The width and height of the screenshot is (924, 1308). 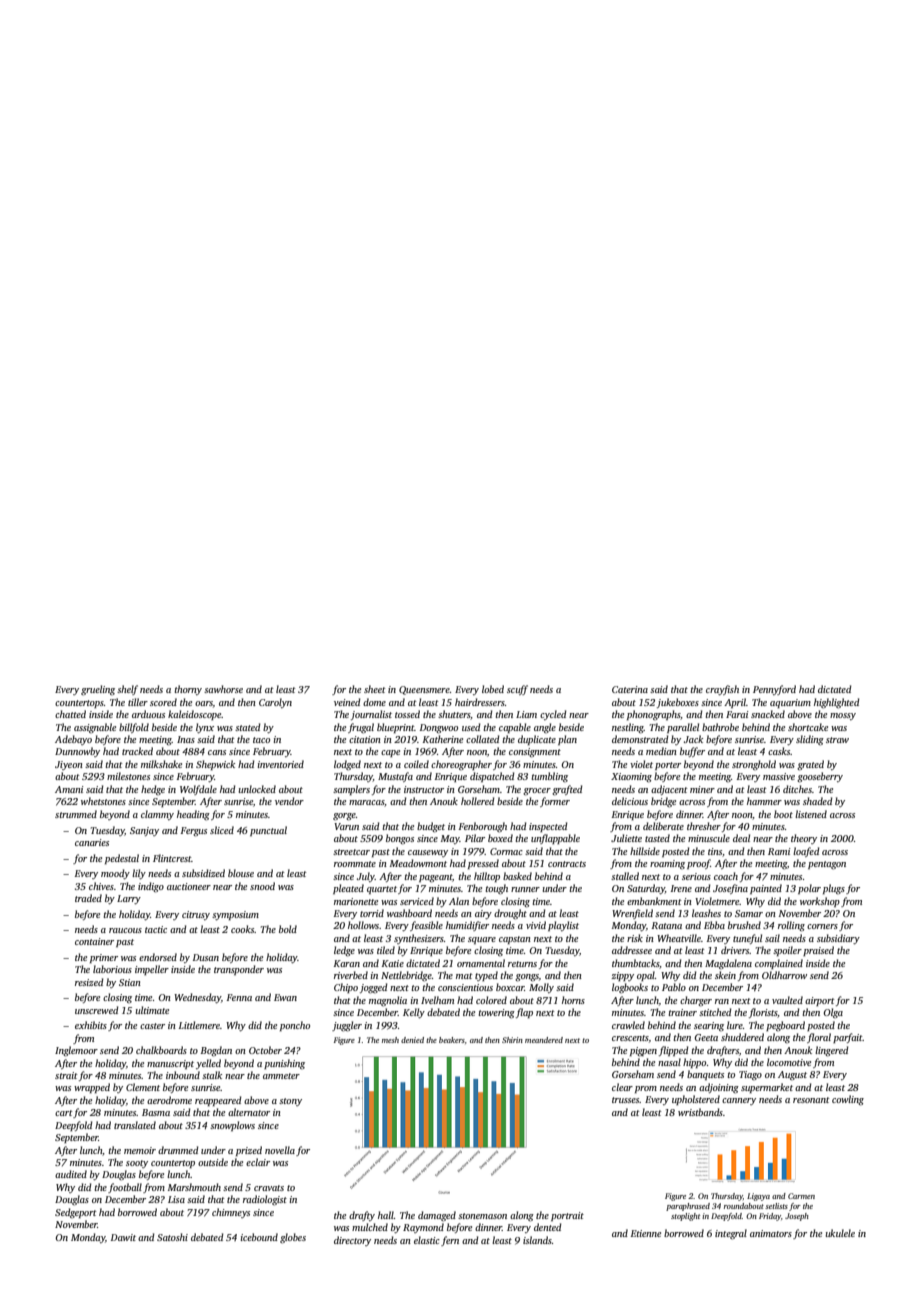 I want to click on deal, so click(x=741, y=838).
